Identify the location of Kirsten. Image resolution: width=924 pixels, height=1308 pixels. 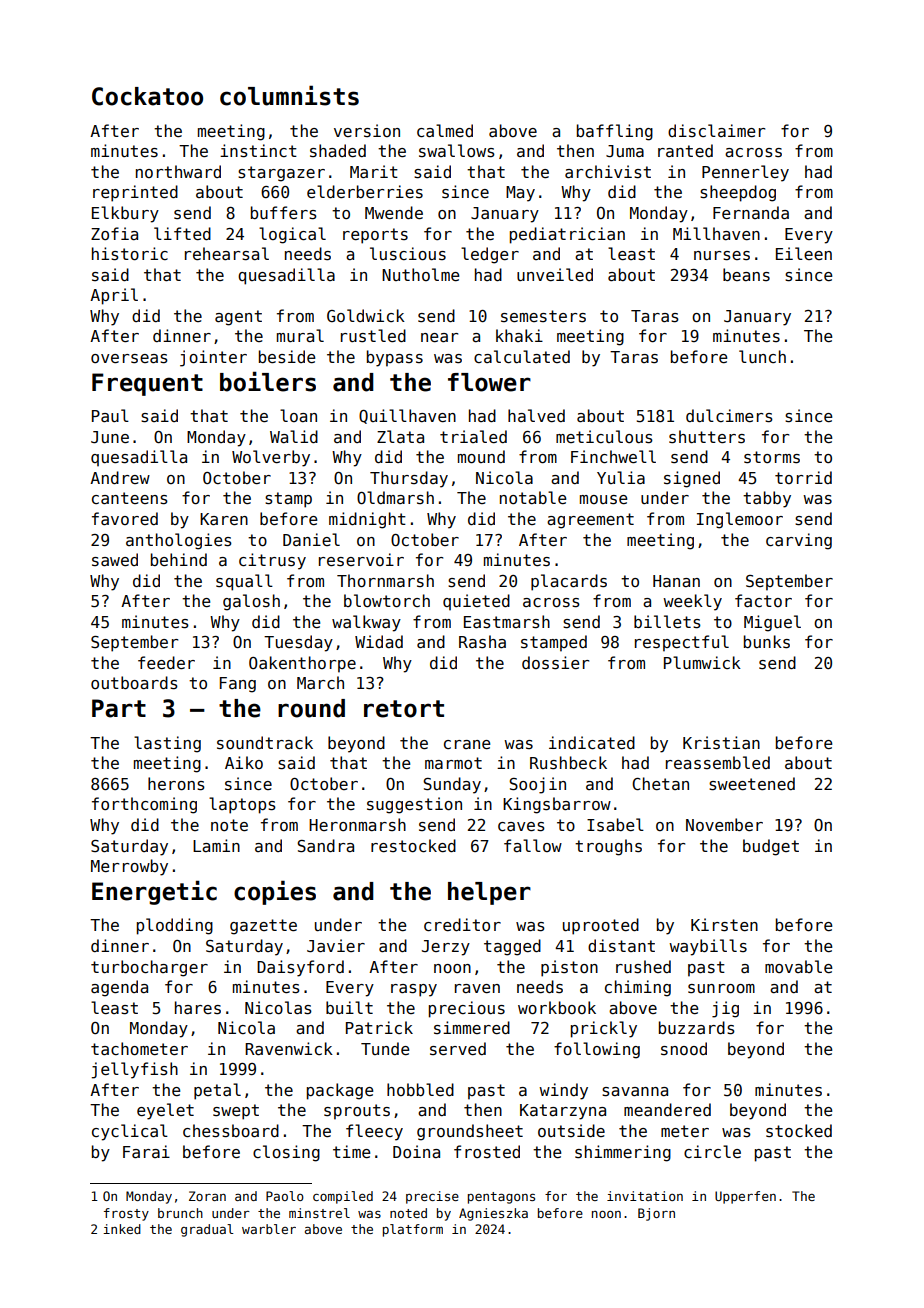
(724, 925).
